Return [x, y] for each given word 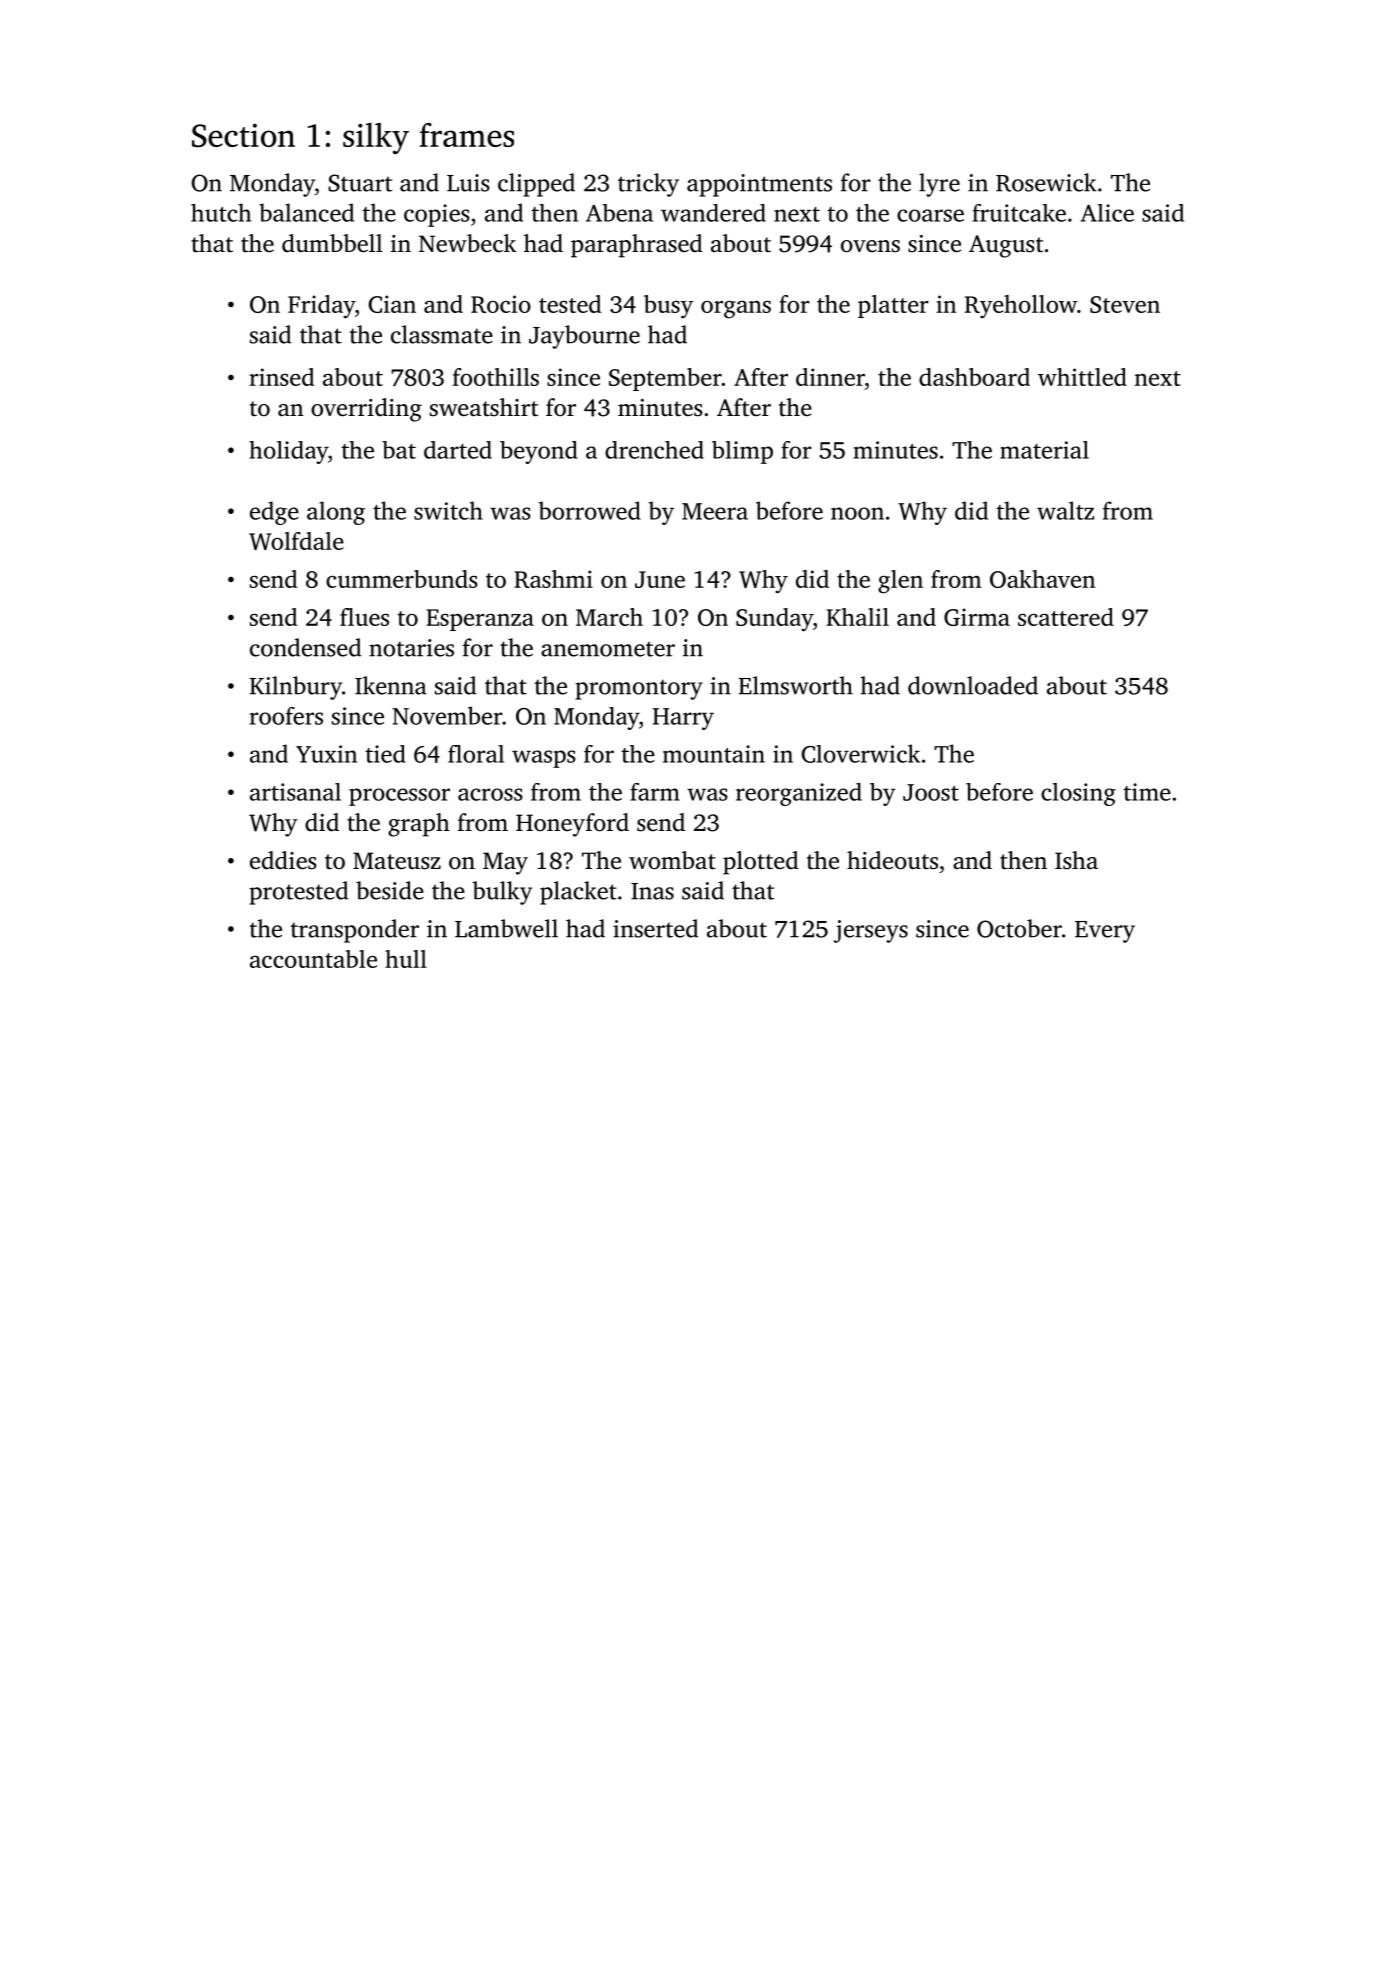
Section [243, 135]
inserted [655, 928]
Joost [931, 792]
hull [406, 959]
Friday [321, 307]
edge [274, 513]
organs [736, 310]
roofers [286, 716]
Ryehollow [1021, 306]
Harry [683, 719]
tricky [648, 185]
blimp [742, 452]
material [1044, 450]
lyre [939, 185]
